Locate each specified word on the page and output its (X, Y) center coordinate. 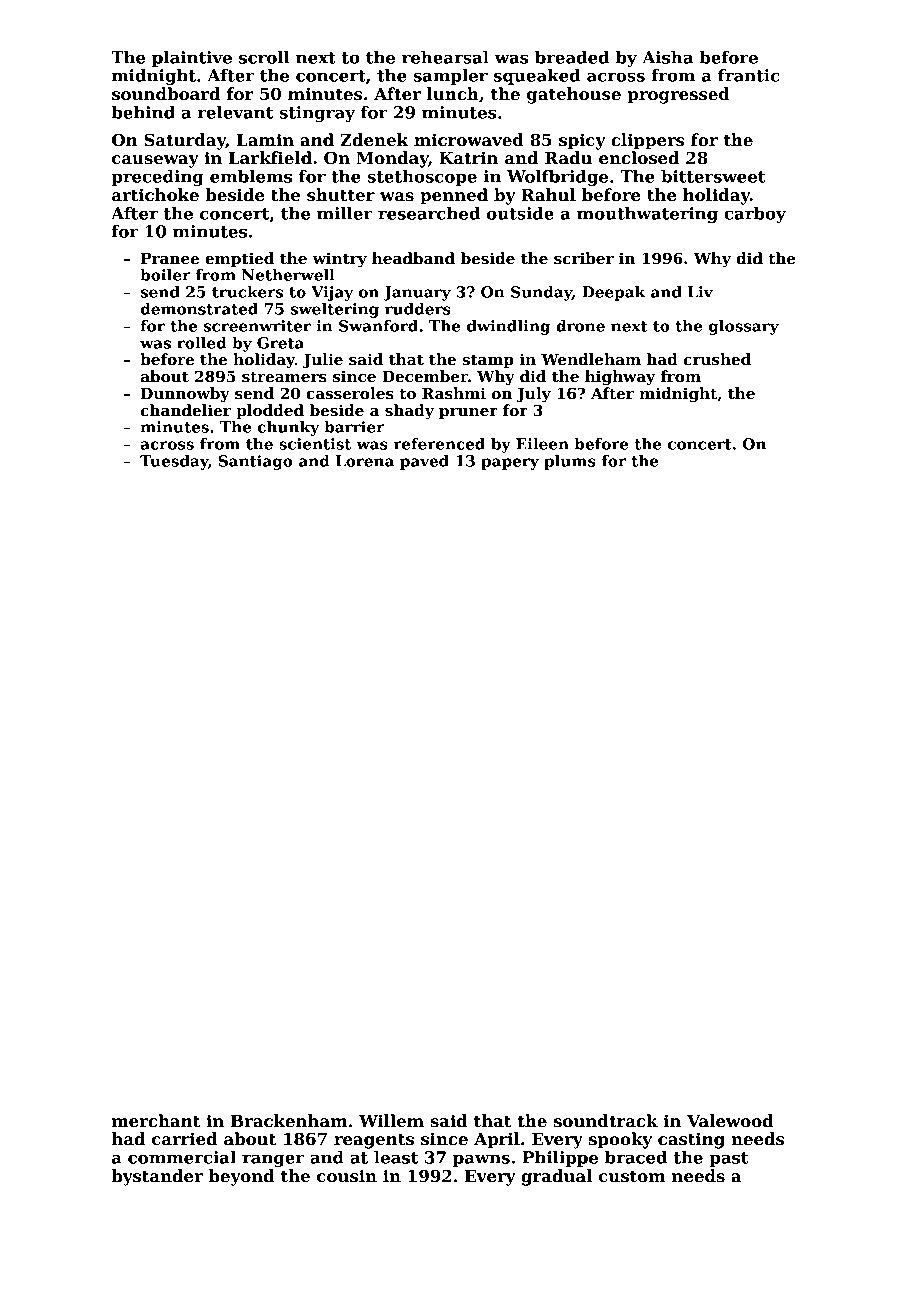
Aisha (667, 57)
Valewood (730, 1121)
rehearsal (445, 57)
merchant (156, 1121)
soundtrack (606, 1121)
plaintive (192, 59)
